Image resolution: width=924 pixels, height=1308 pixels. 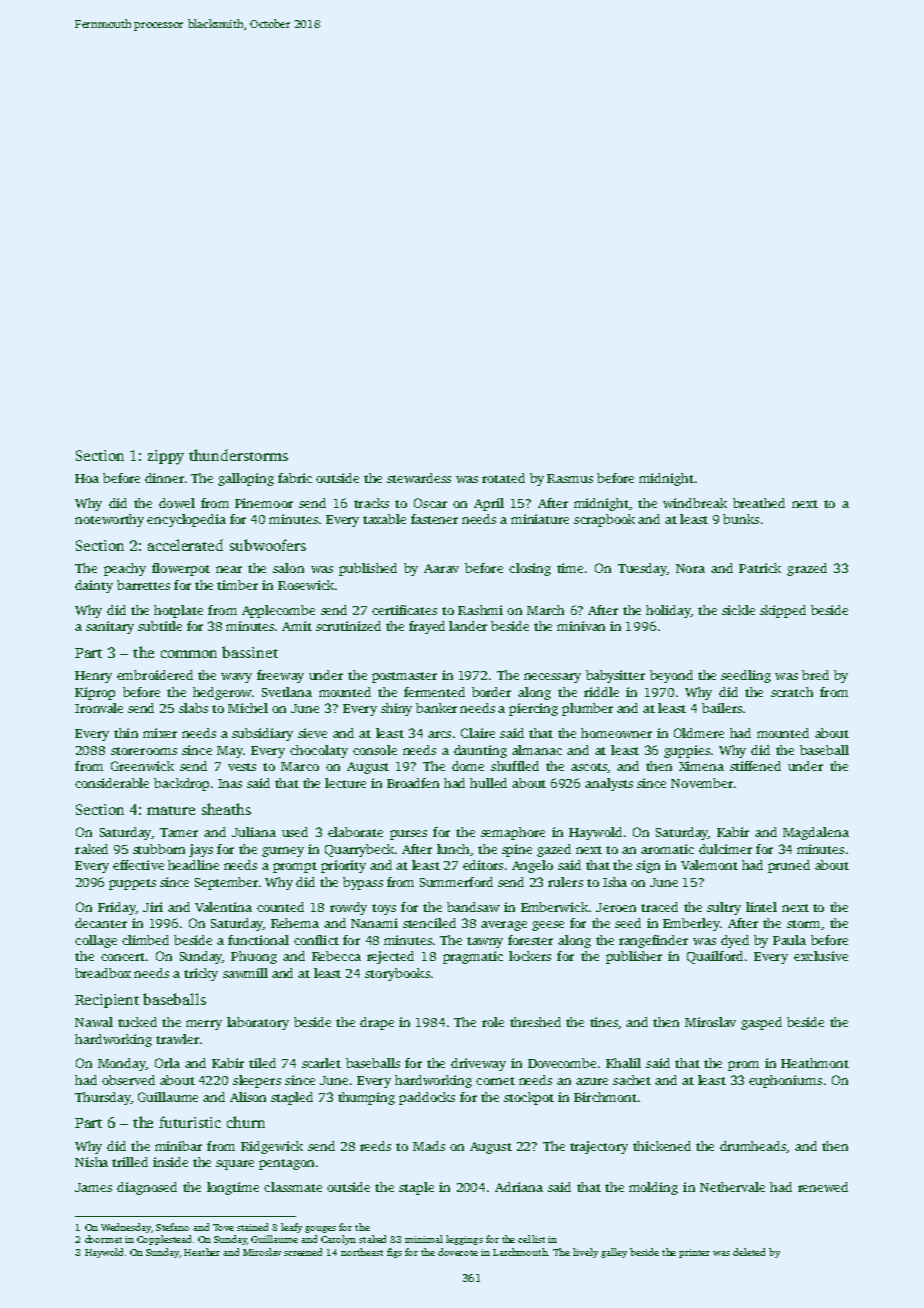 I want to click on bailers, so click(x=722, y=708).
